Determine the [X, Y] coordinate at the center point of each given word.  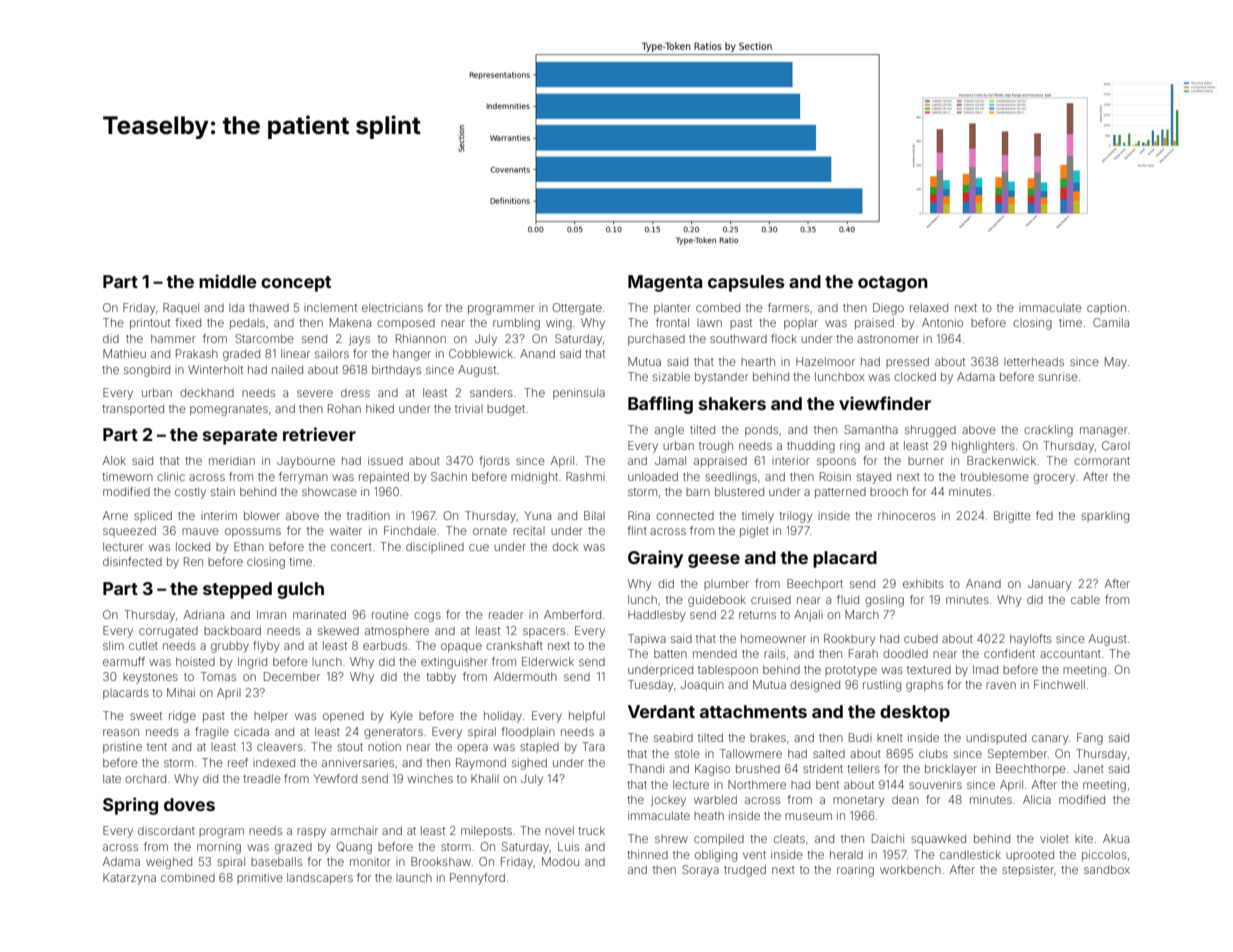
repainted [384, 477]
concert [351, 547]
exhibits [923, 583]
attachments [753, 711]
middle [227, 281]
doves [189, 804]
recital [529, 530]
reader [506, 614]
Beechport [815, 584]
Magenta [665, 283]
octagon [893, 284]
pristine [122, 747]
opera [472, 748]
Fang [1090, 739]
